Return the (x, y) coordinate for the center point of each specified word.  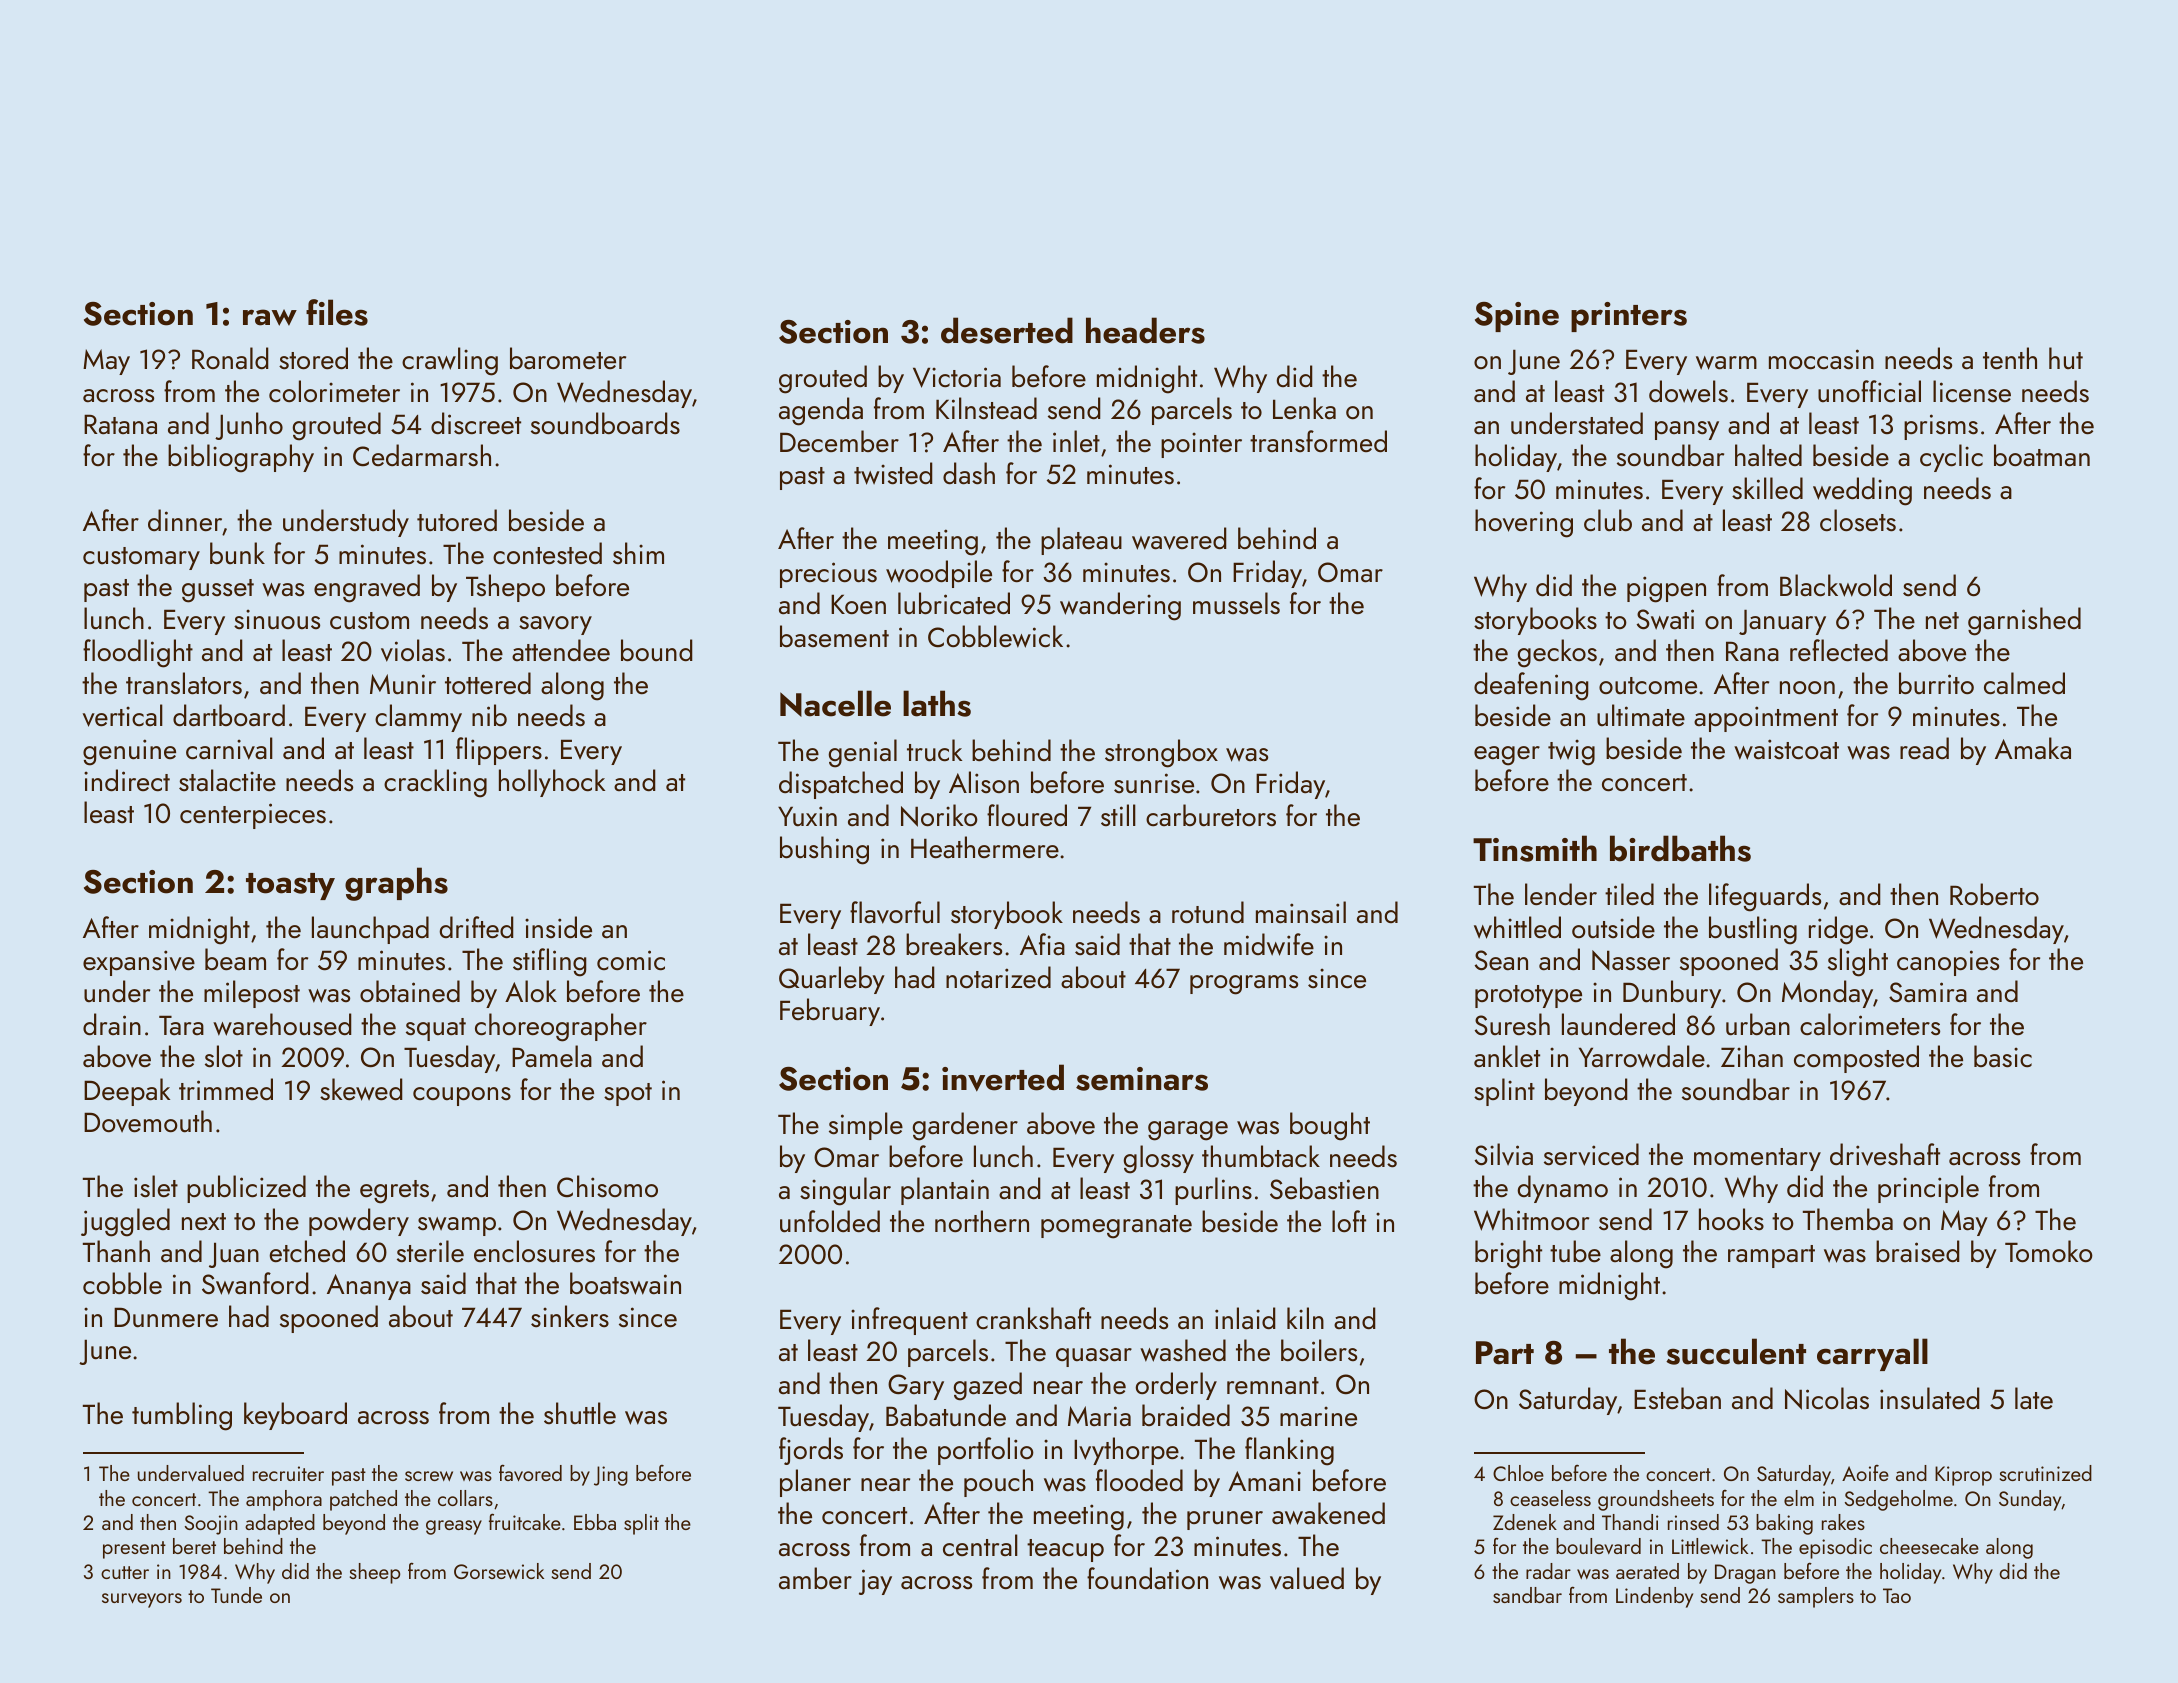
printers (1629, 317)
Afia (1042, 944)
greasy (454, 1527)
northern (982, 1221)
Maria (1099, 1416)
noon (1807, 687)
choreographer (561, 1027)
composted (1856, 1059)
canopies (1948, 963)
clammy (418, 718)
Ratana (120, 424)
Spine (1517, 317)
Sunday (2030, 1500)
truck (934, 750)
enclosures (534, 1251)
